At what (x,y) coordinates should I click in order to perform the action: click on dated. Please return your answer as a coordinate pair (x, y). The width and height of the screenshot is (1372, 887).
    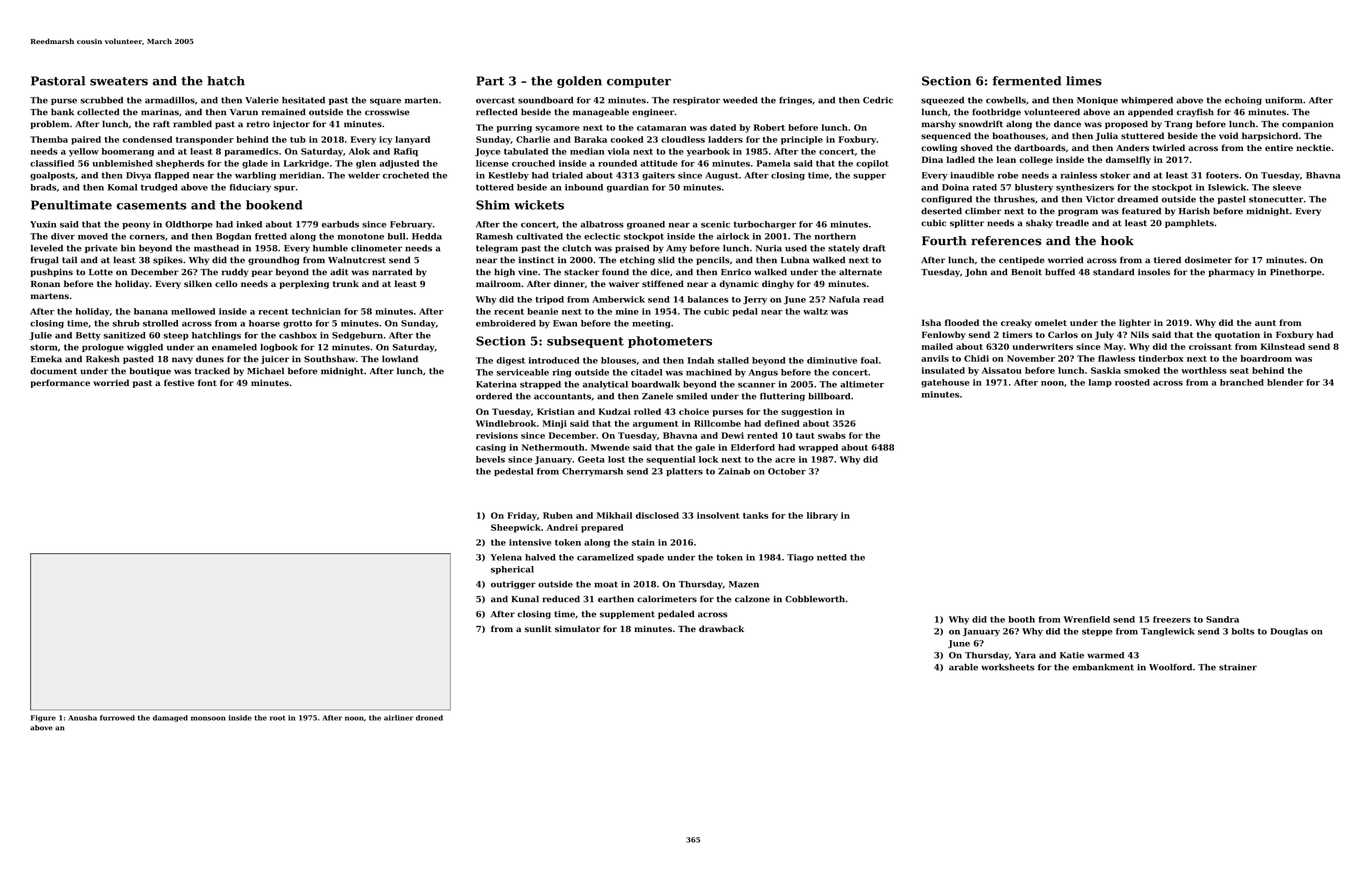
    Looking at the image, I should click on (723, 127).
